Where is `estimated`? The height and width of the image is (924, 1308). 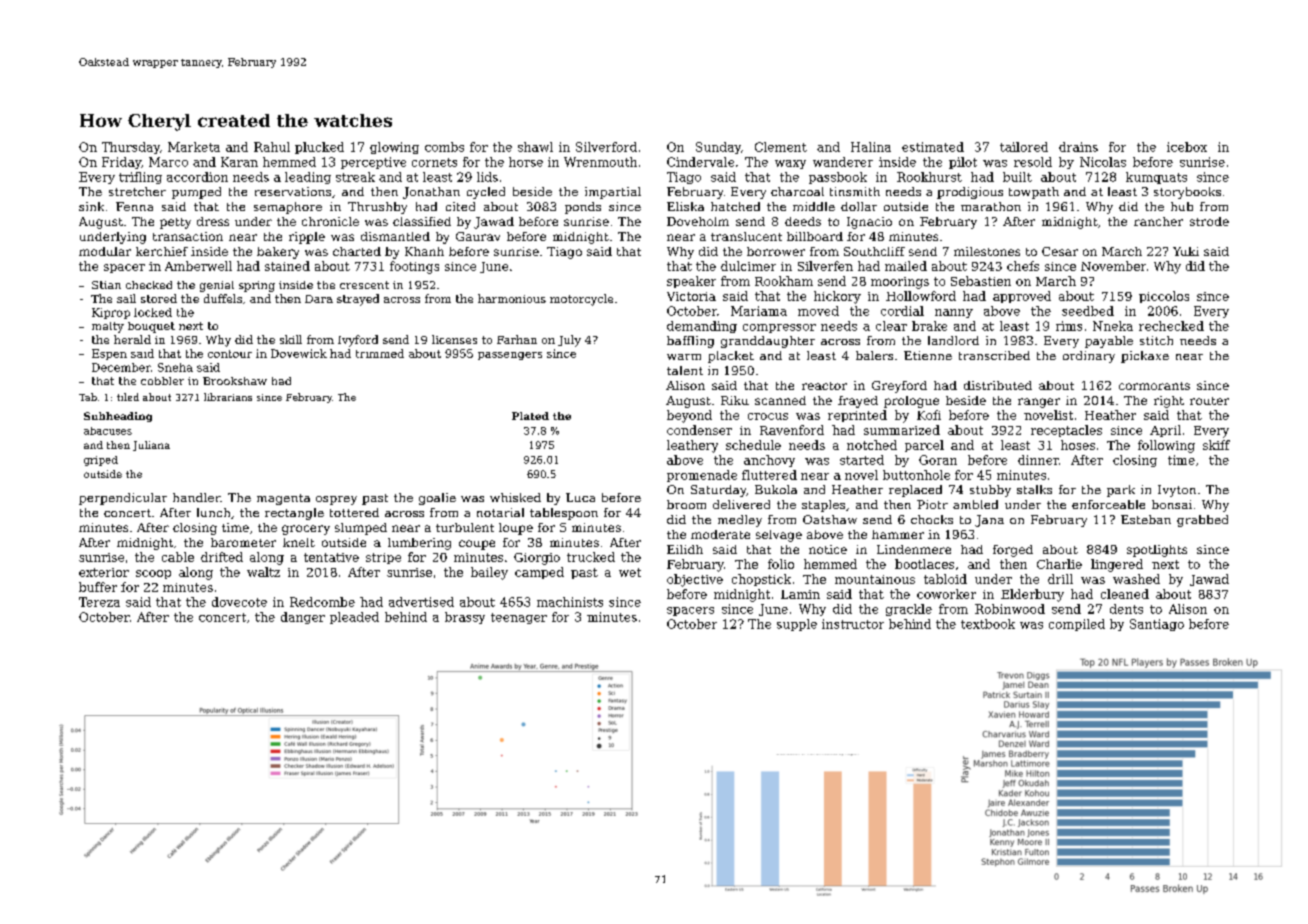
estimated is located at coordinates (933, 147).
